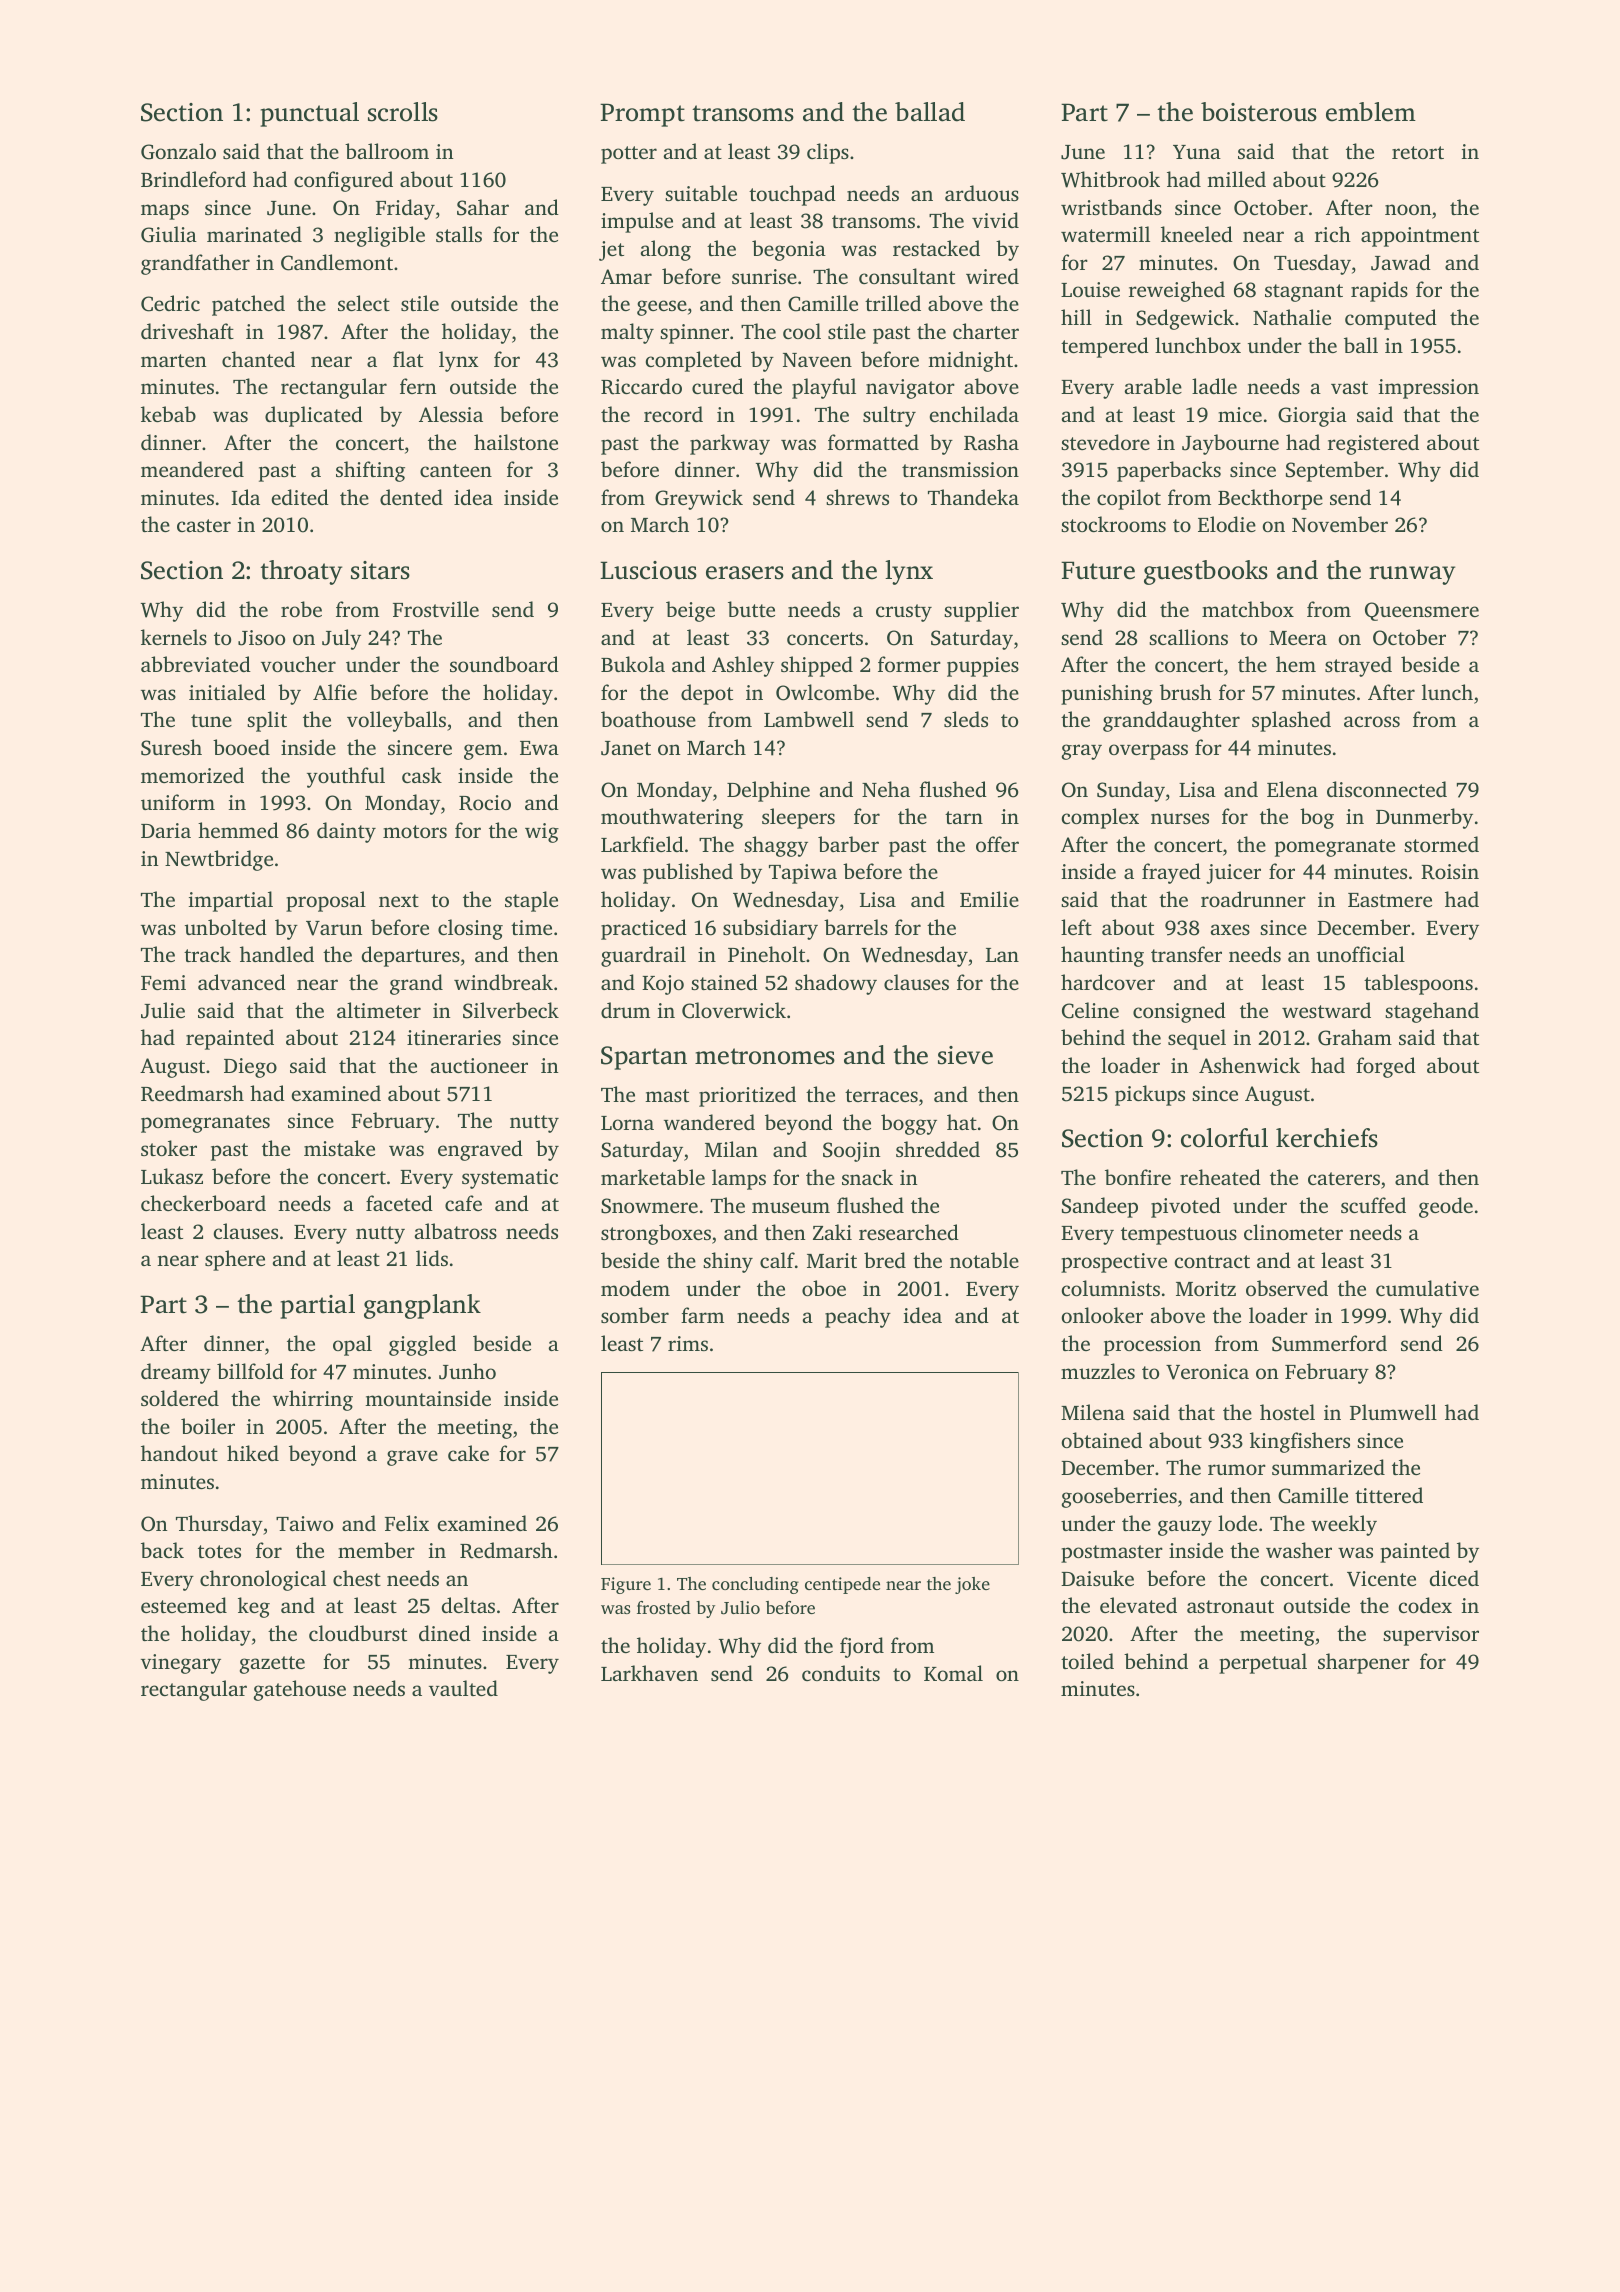 The image size is (1620, 2292). What do you see at coordinates (300, 1690) in the screenshot?
I see `gatehouse` at bounding box center [300, 1690].
